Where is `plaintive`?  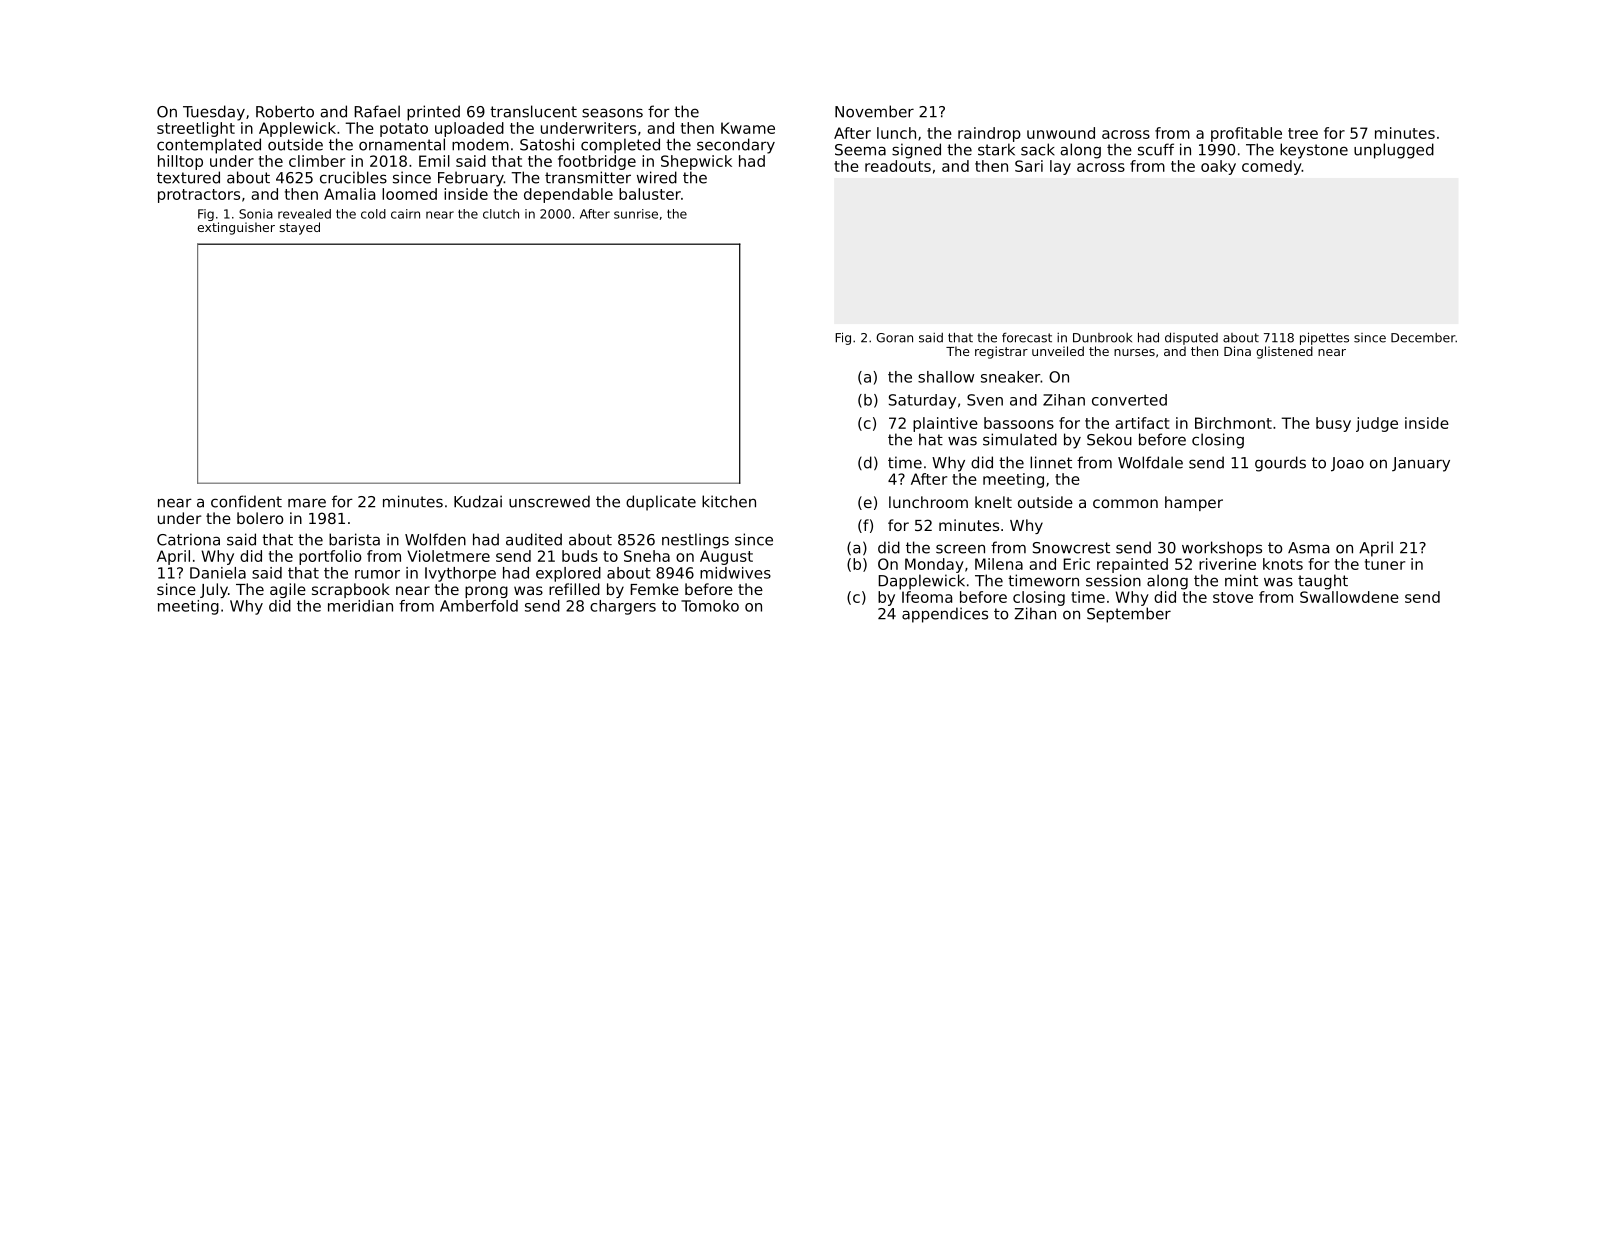 plaintive is located at coordinates (945, 424).
